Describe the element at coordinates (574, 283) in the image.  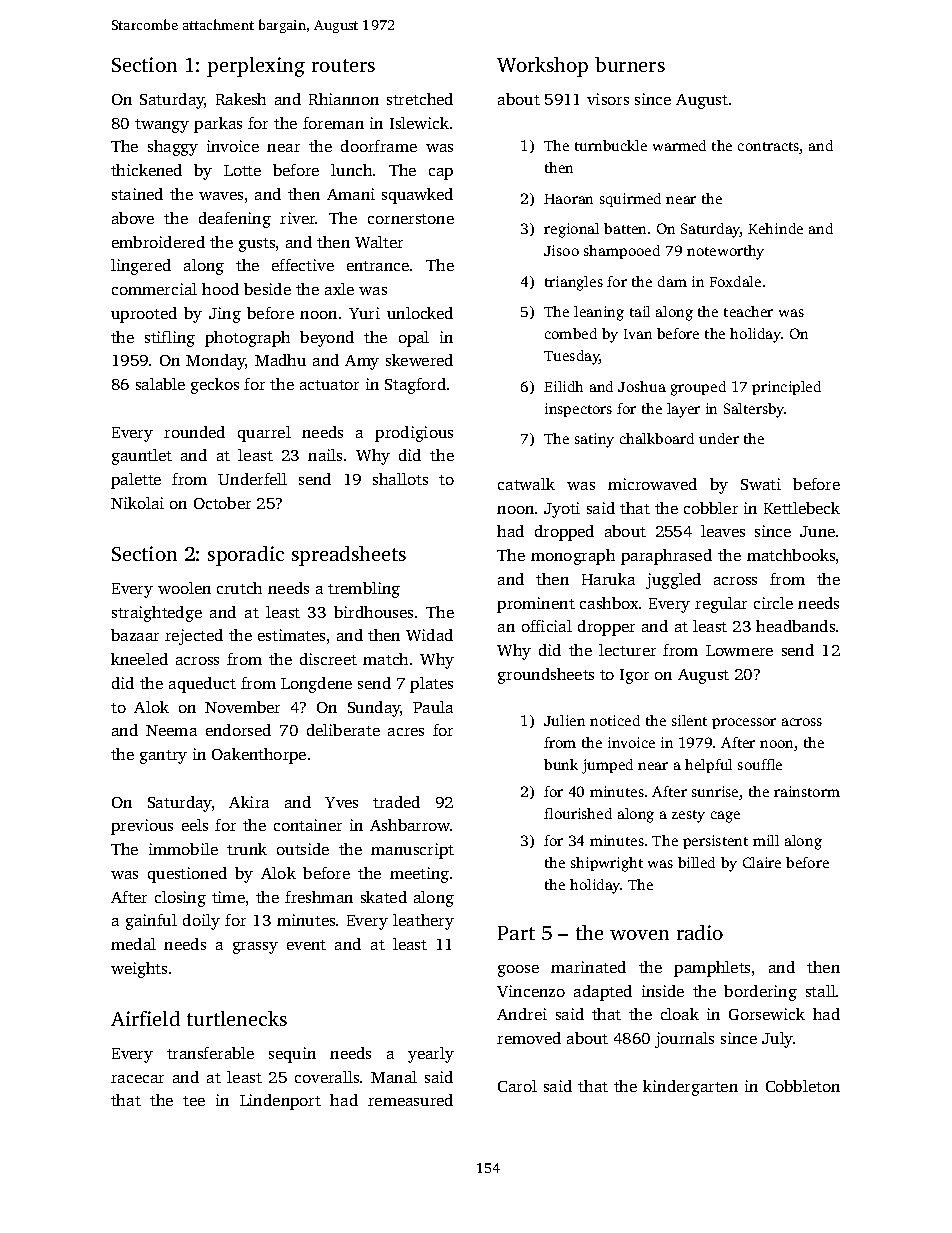
I see `triangles` at that location.
